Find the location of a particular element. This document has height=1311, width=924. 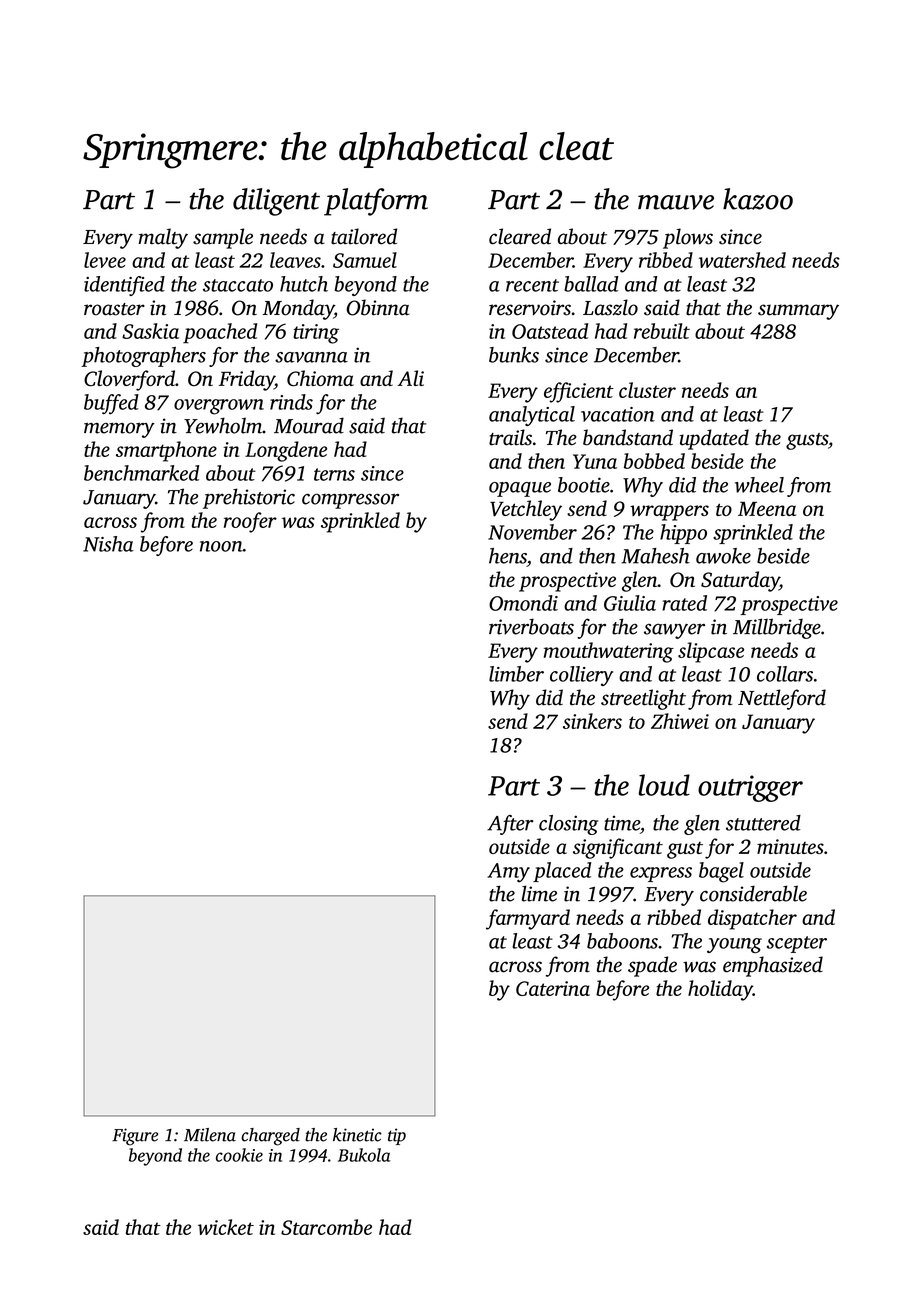

tailored is located at coordinates (364, 236).
